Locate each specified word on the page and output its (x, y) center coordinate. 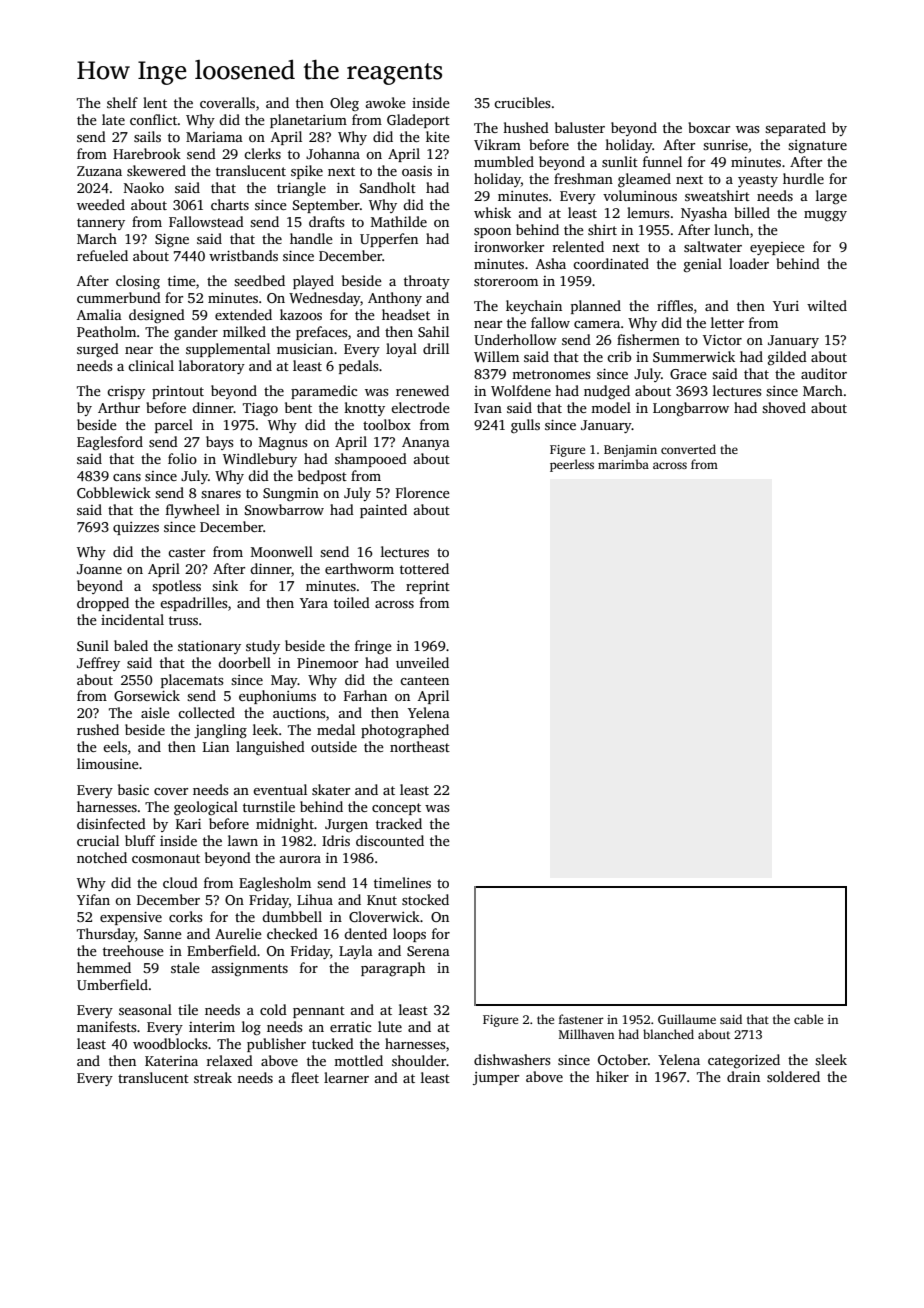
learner (346, 1077)
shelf (122, 102)
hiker (612, 1076)
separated (795, 129)
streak (213, 1077)
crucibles (522, 102)
